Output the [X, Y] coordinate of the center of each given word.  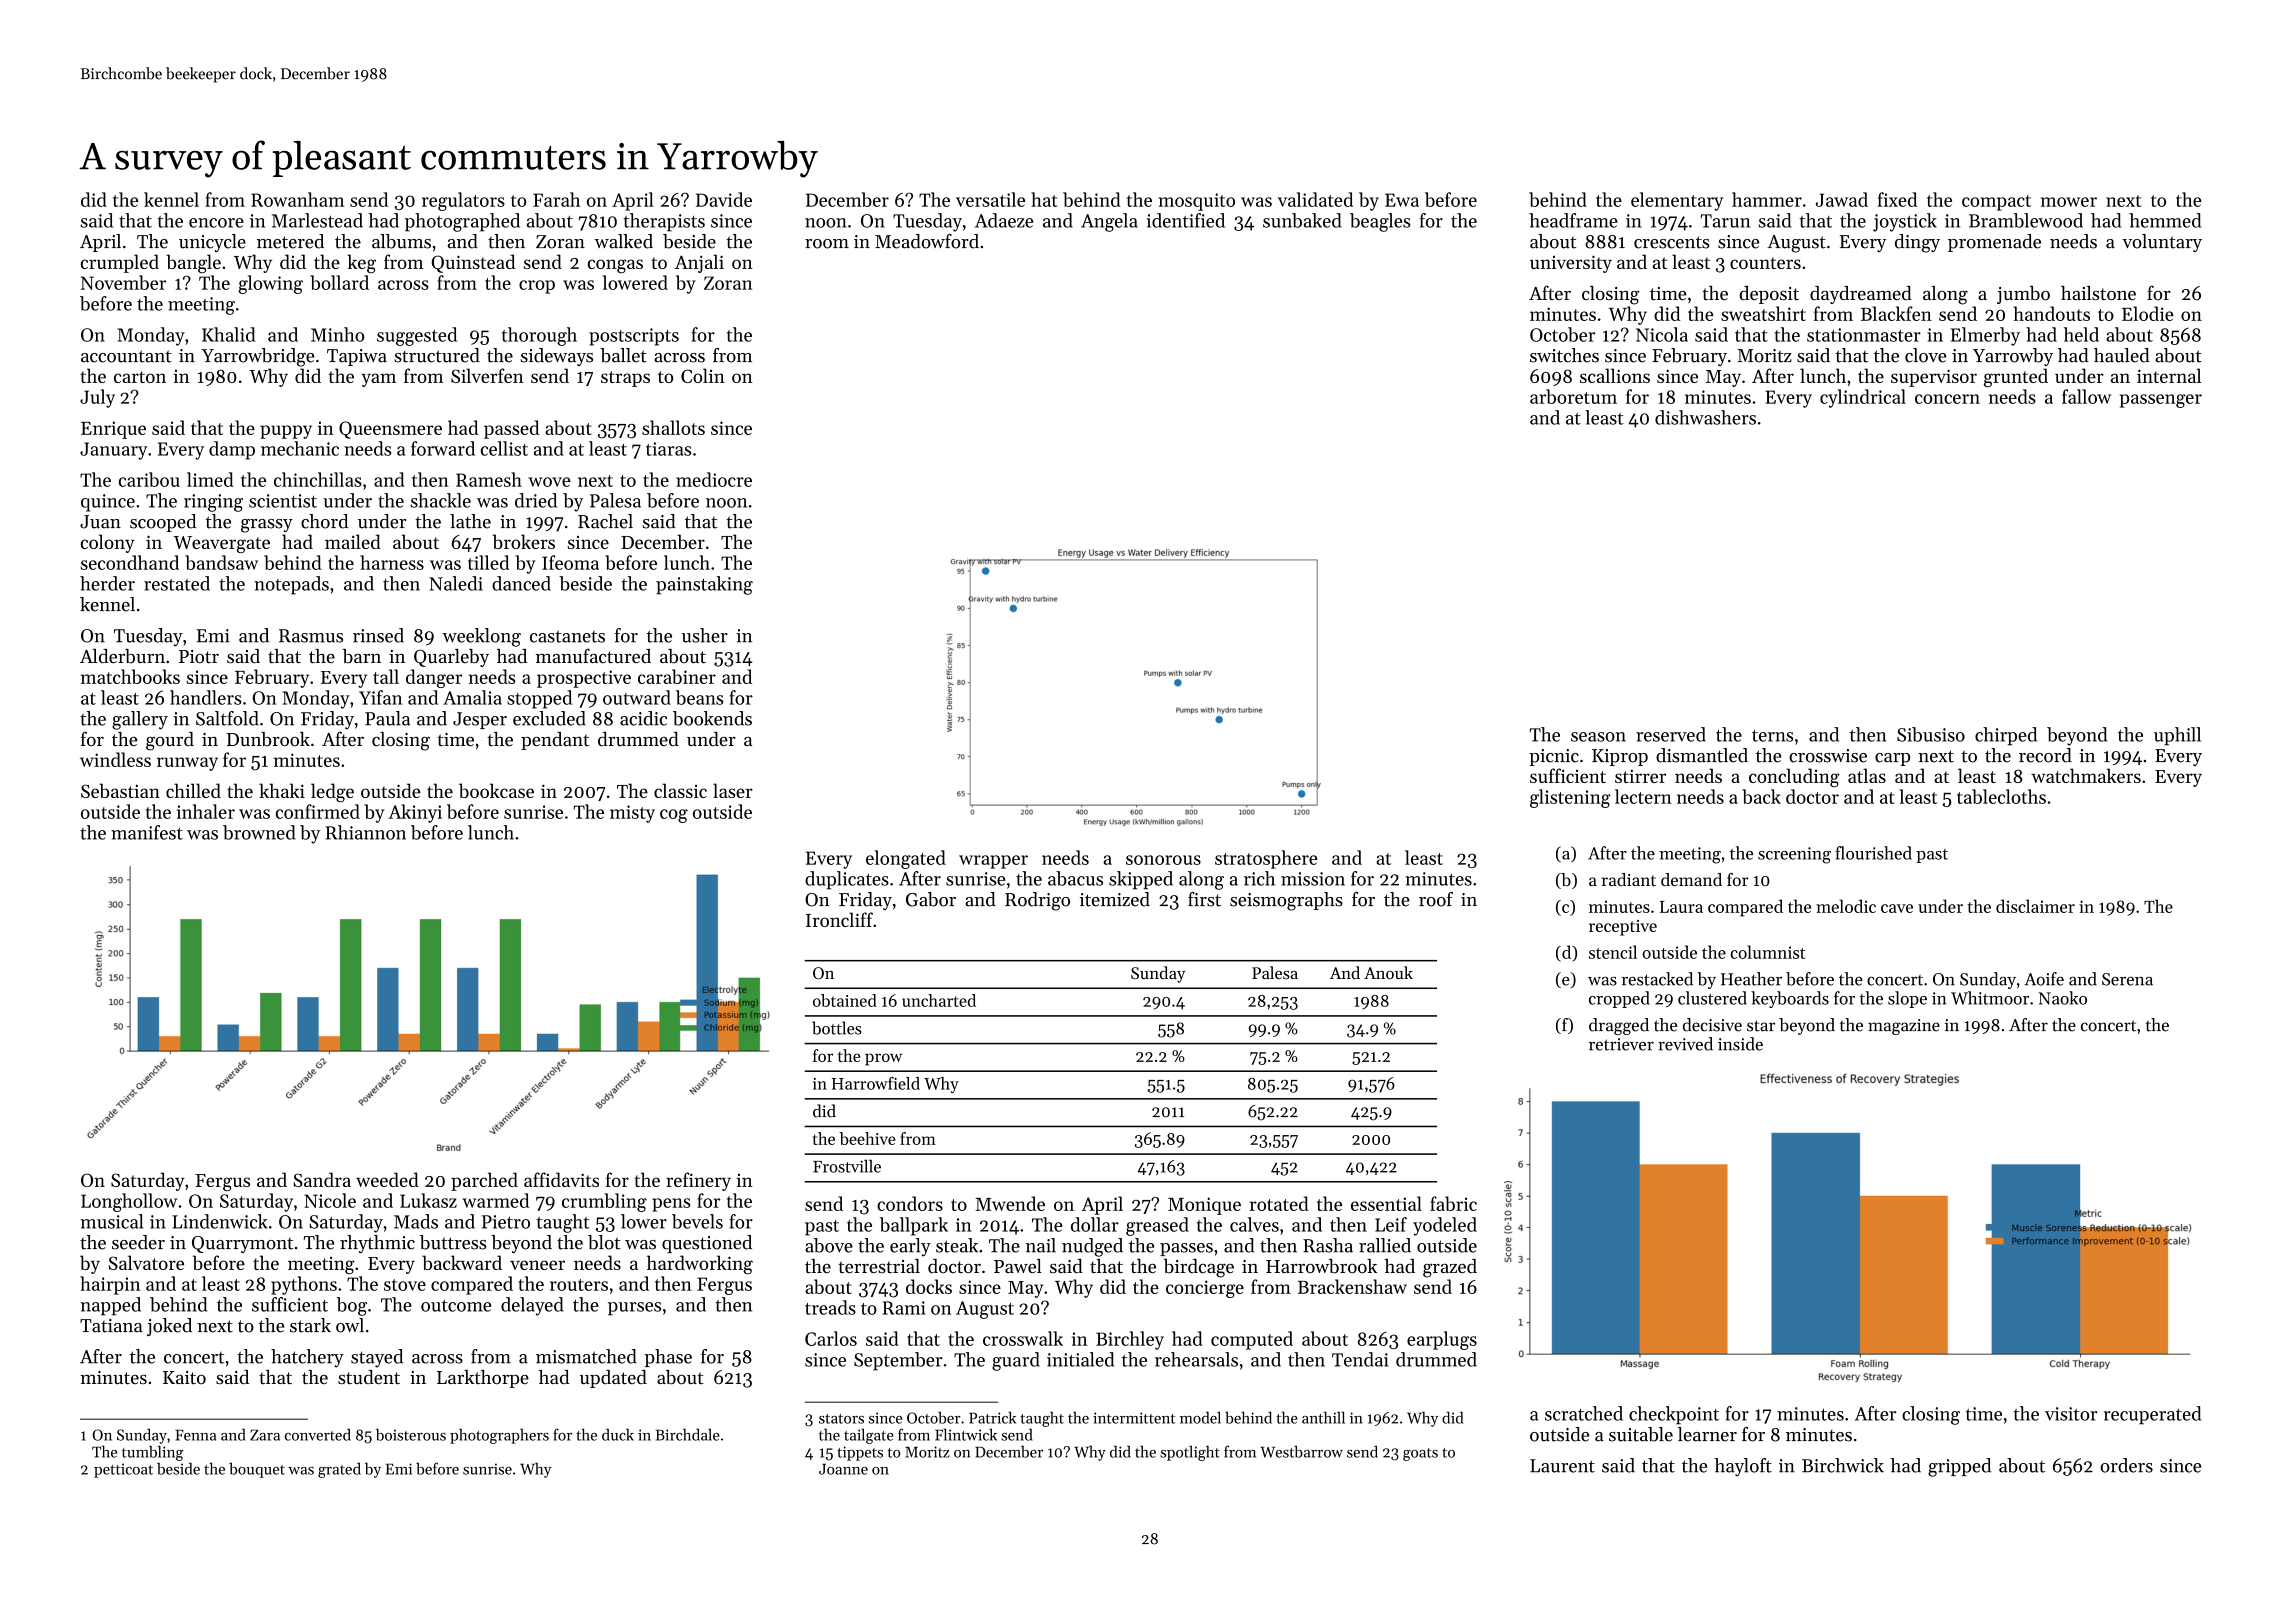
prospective [584, 679]
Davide [724, 199]
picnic [1554, 757]
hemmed [2165, 220]
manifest [147, 832]
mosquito [1197, 202]
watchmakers [2086, 775]
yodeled [1445, 1226]
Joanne [843, 1469]
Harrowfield [876, 1083]
